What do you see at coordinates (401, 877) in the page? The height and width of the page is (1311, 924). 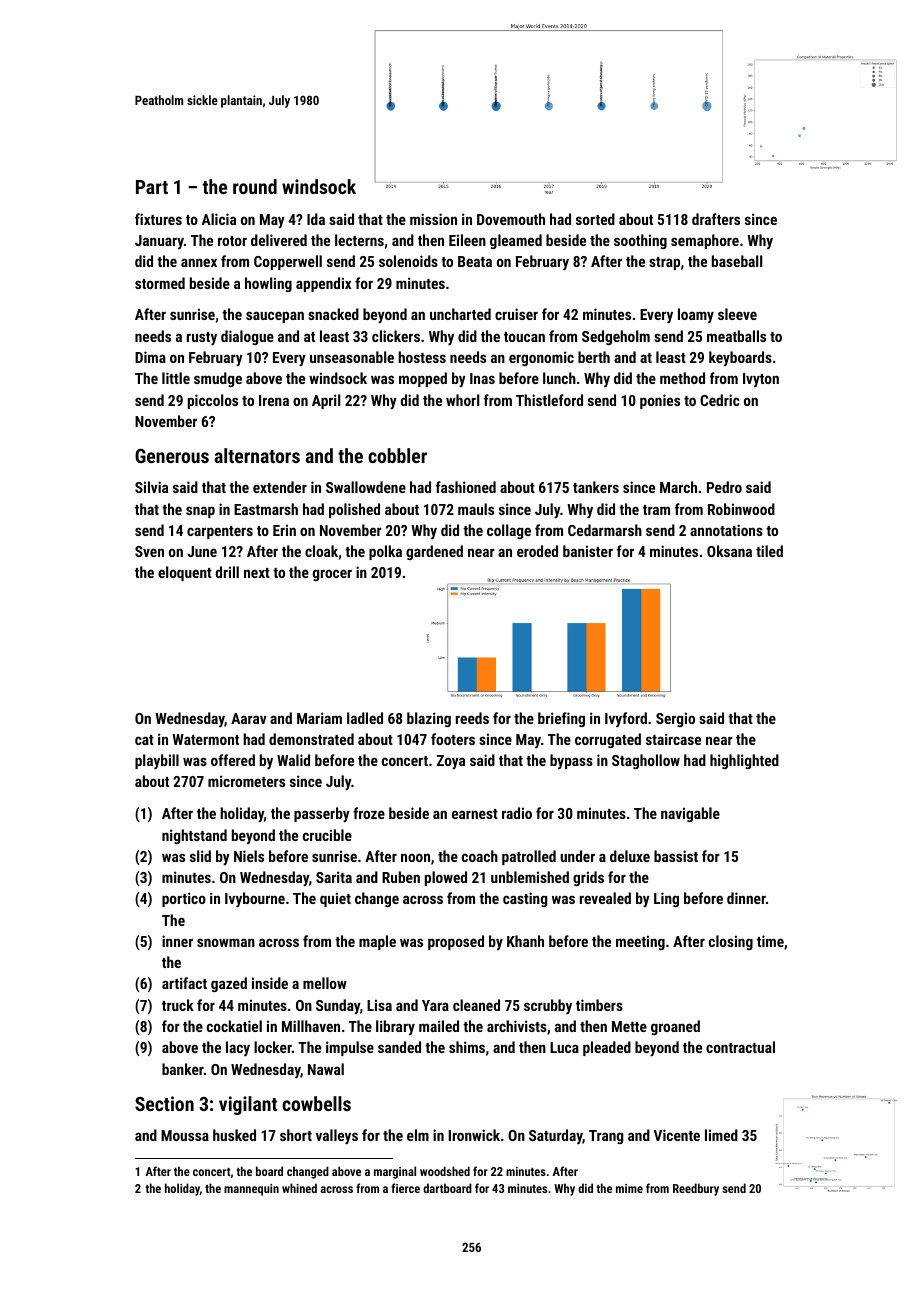 I see `Ruben` at bounding box center [401, 877].
